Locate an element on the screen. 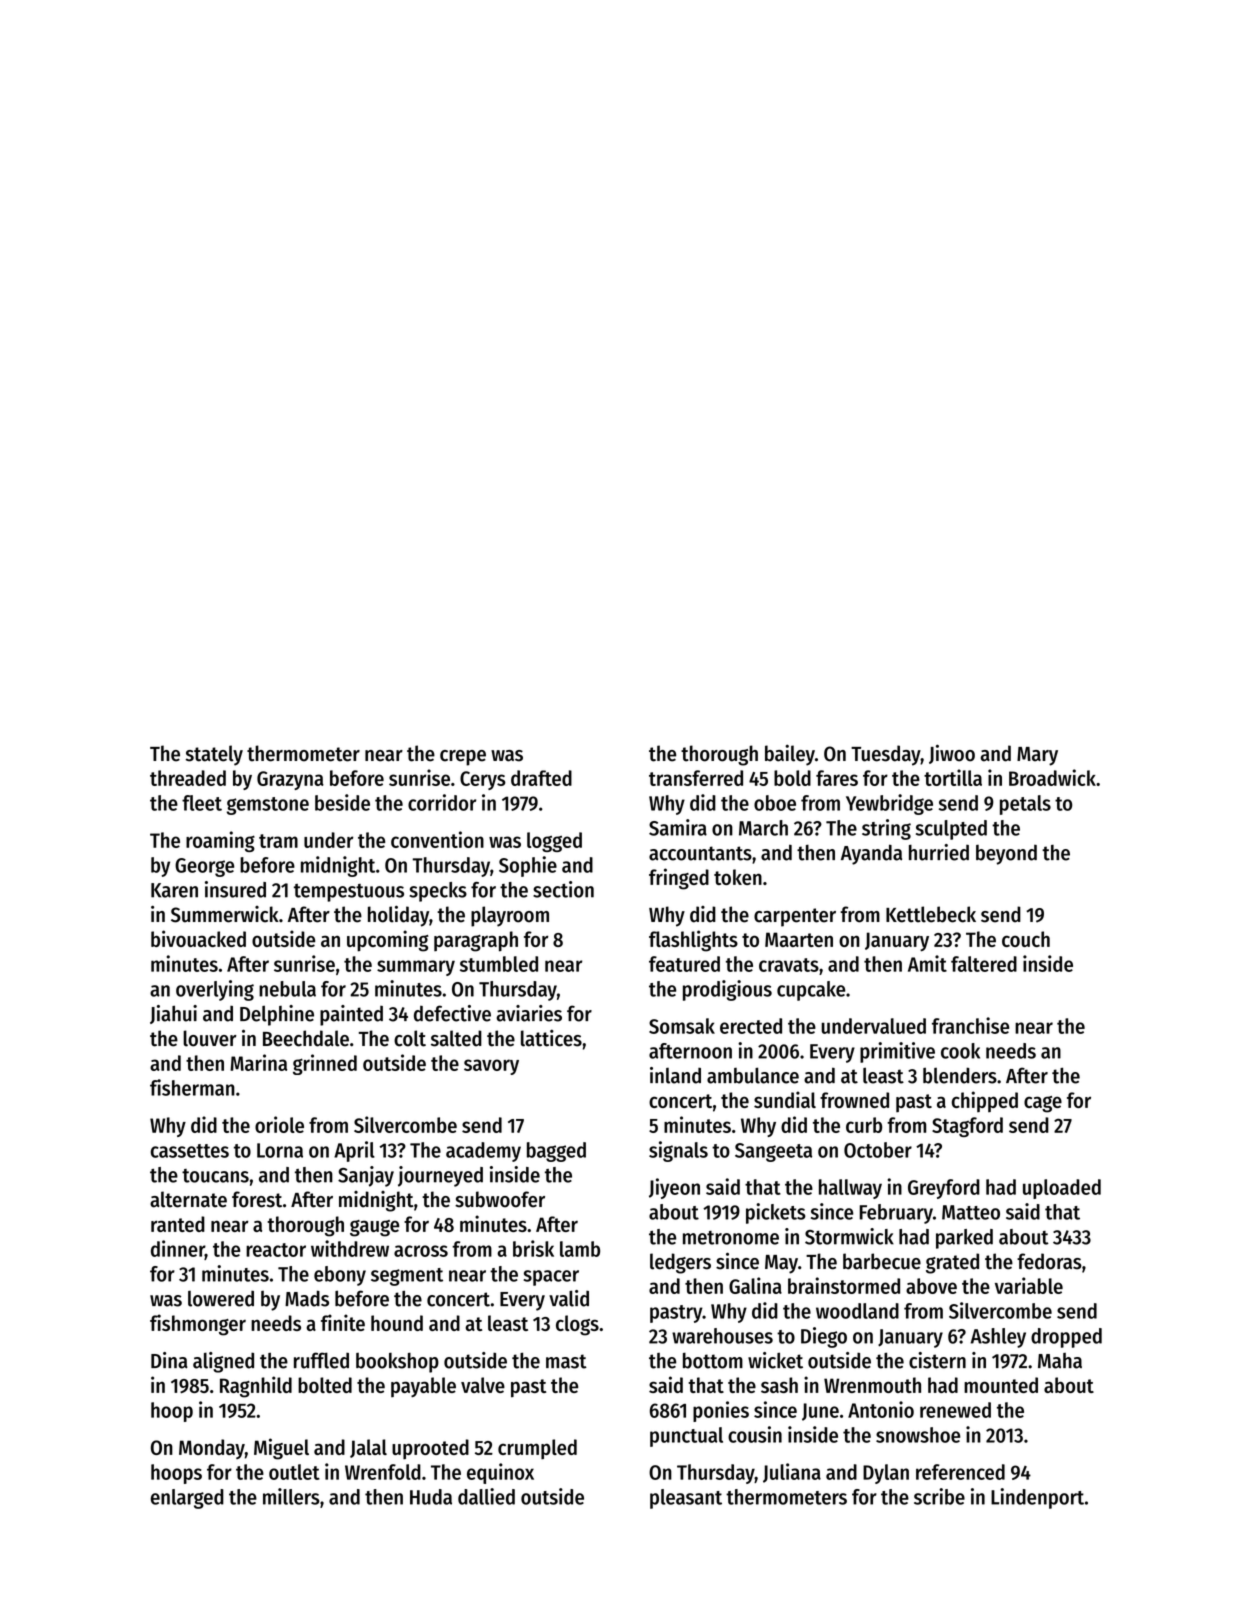 Image resolution: width=1253 pixels, height=1622 pixels. corridor is located at coordinates (442, 802).
